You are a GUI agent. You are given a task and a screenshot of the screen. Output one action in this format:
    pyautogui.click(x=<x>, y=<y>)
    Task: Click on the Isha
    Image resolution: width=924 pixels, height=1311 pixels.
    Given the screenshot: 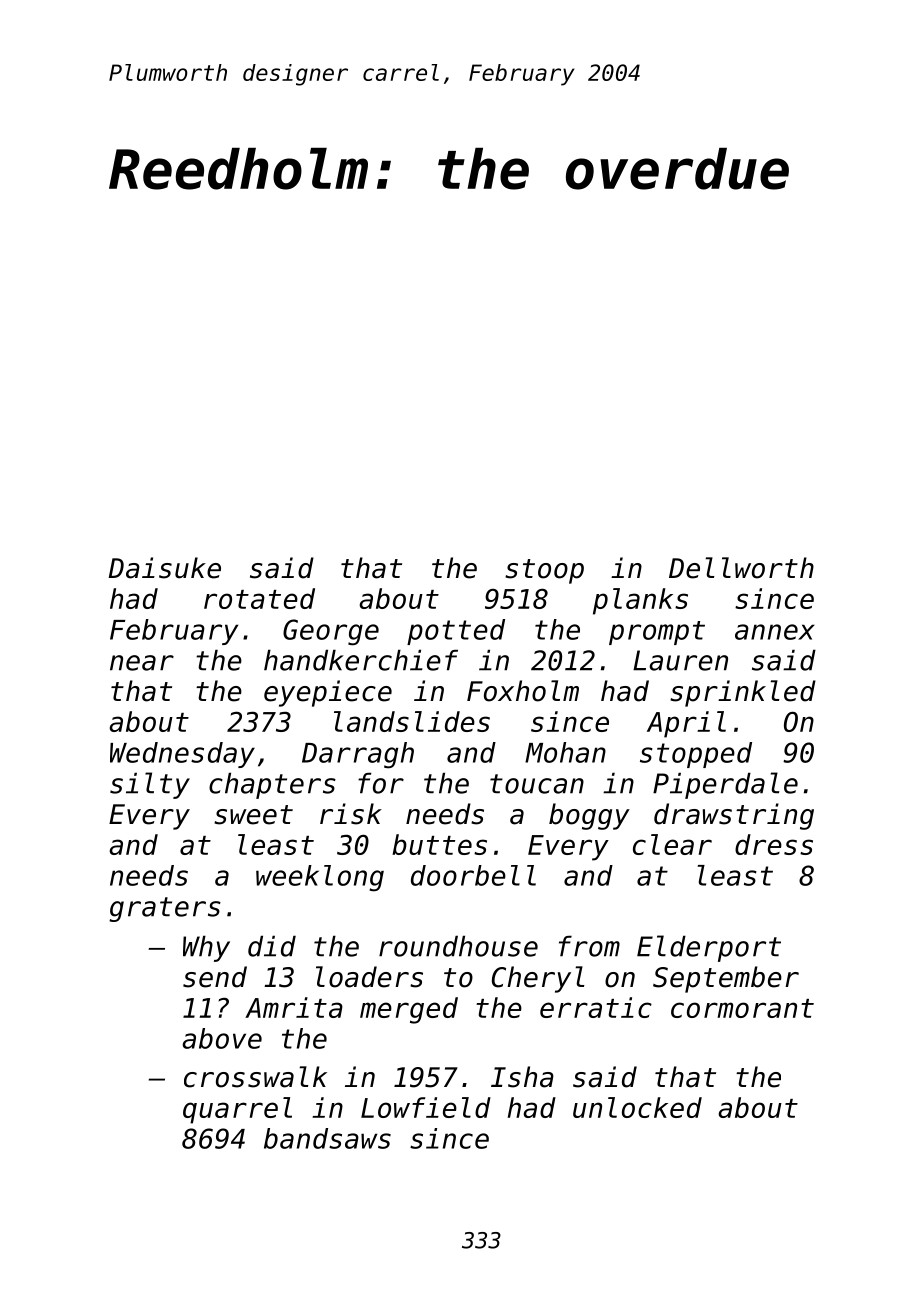 What is the action you would take?
    pyautogui.click(x=522, y=1077)
